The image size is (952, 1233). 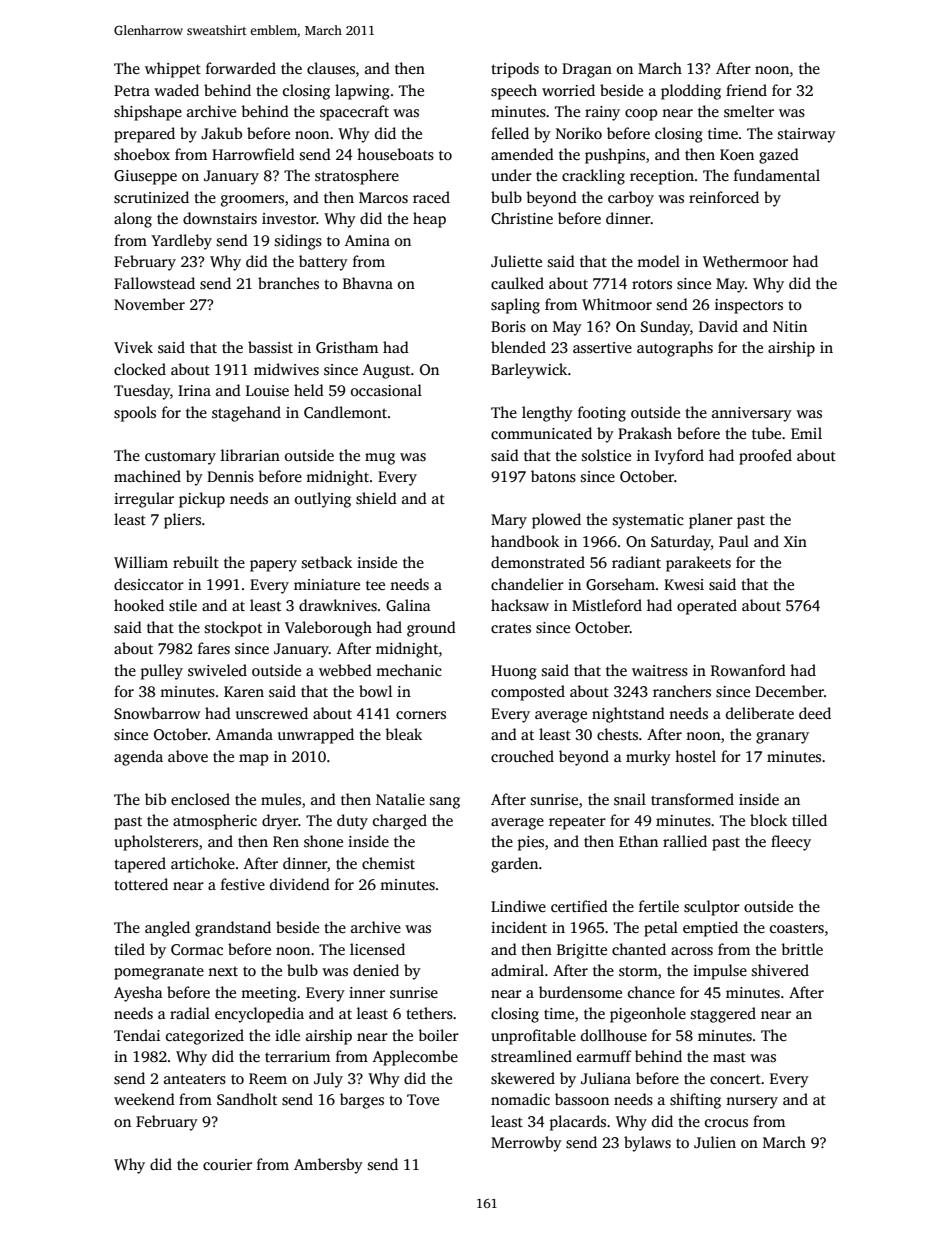 What do you see at coordinates (522, 756) in the image?
I see `crouched` at bounding box center [522, 756].
